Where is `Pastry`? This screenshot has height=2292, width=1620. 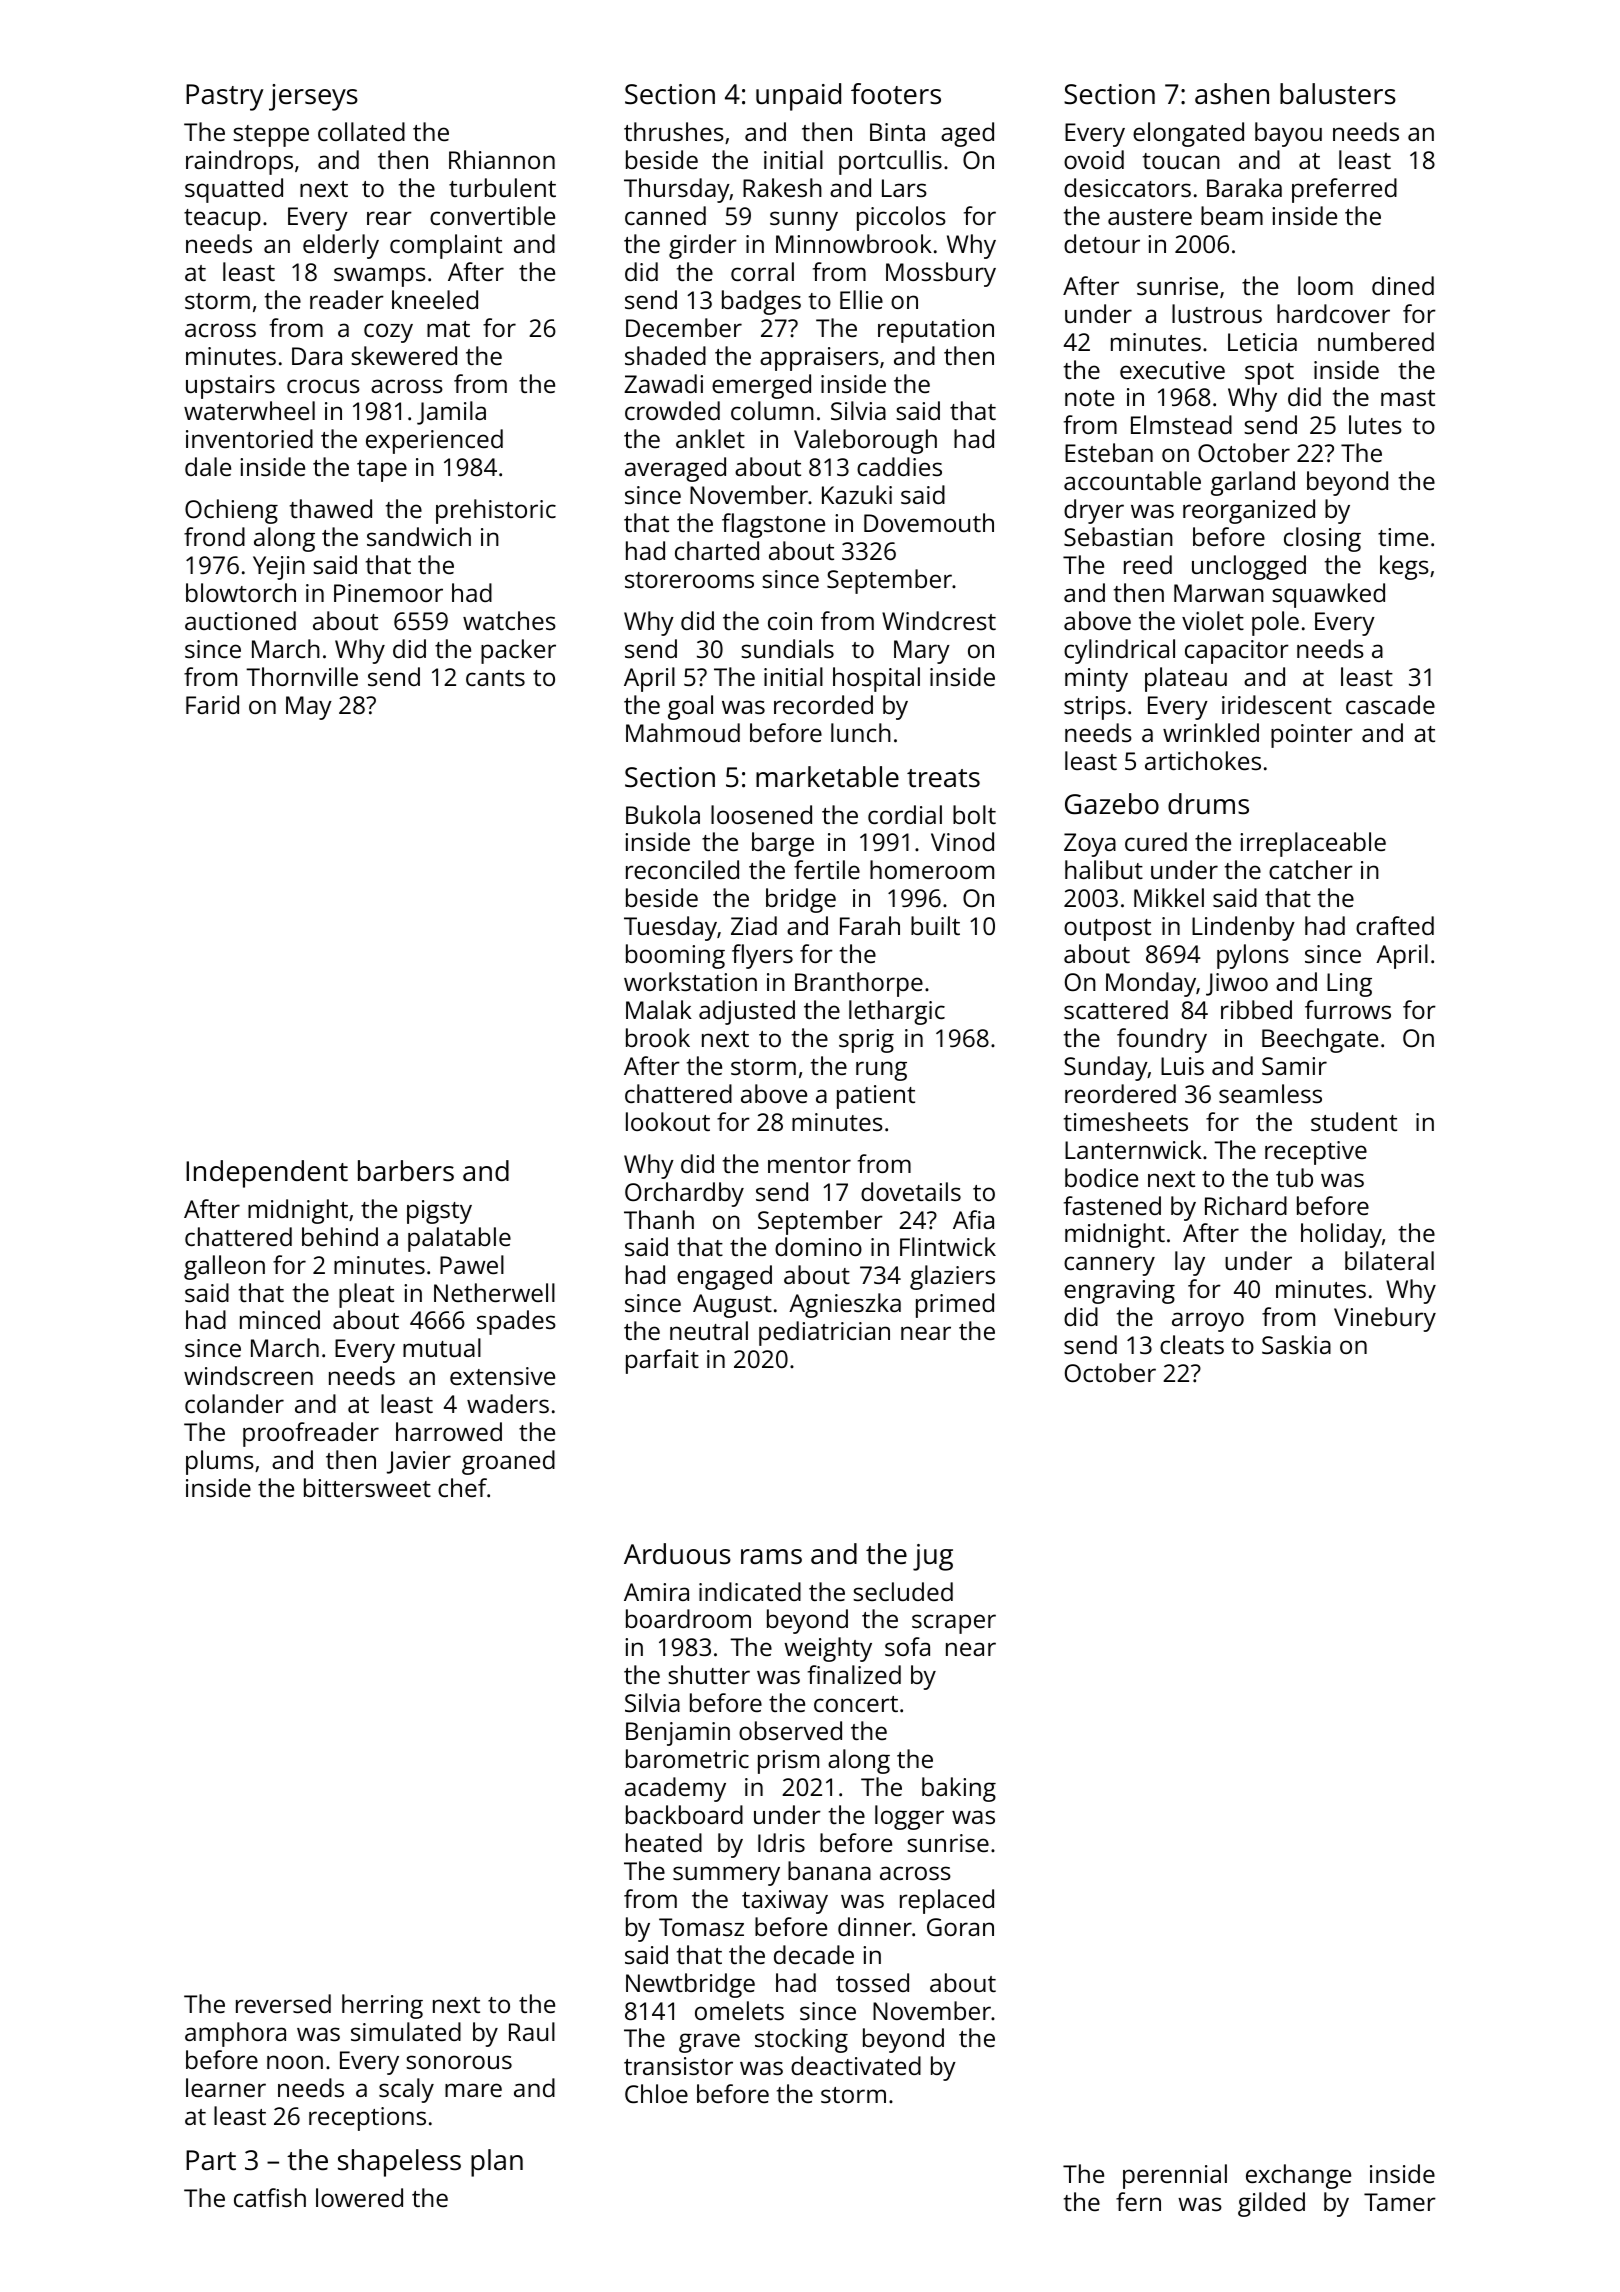
Pastry is located at coordinates (225, 97).
